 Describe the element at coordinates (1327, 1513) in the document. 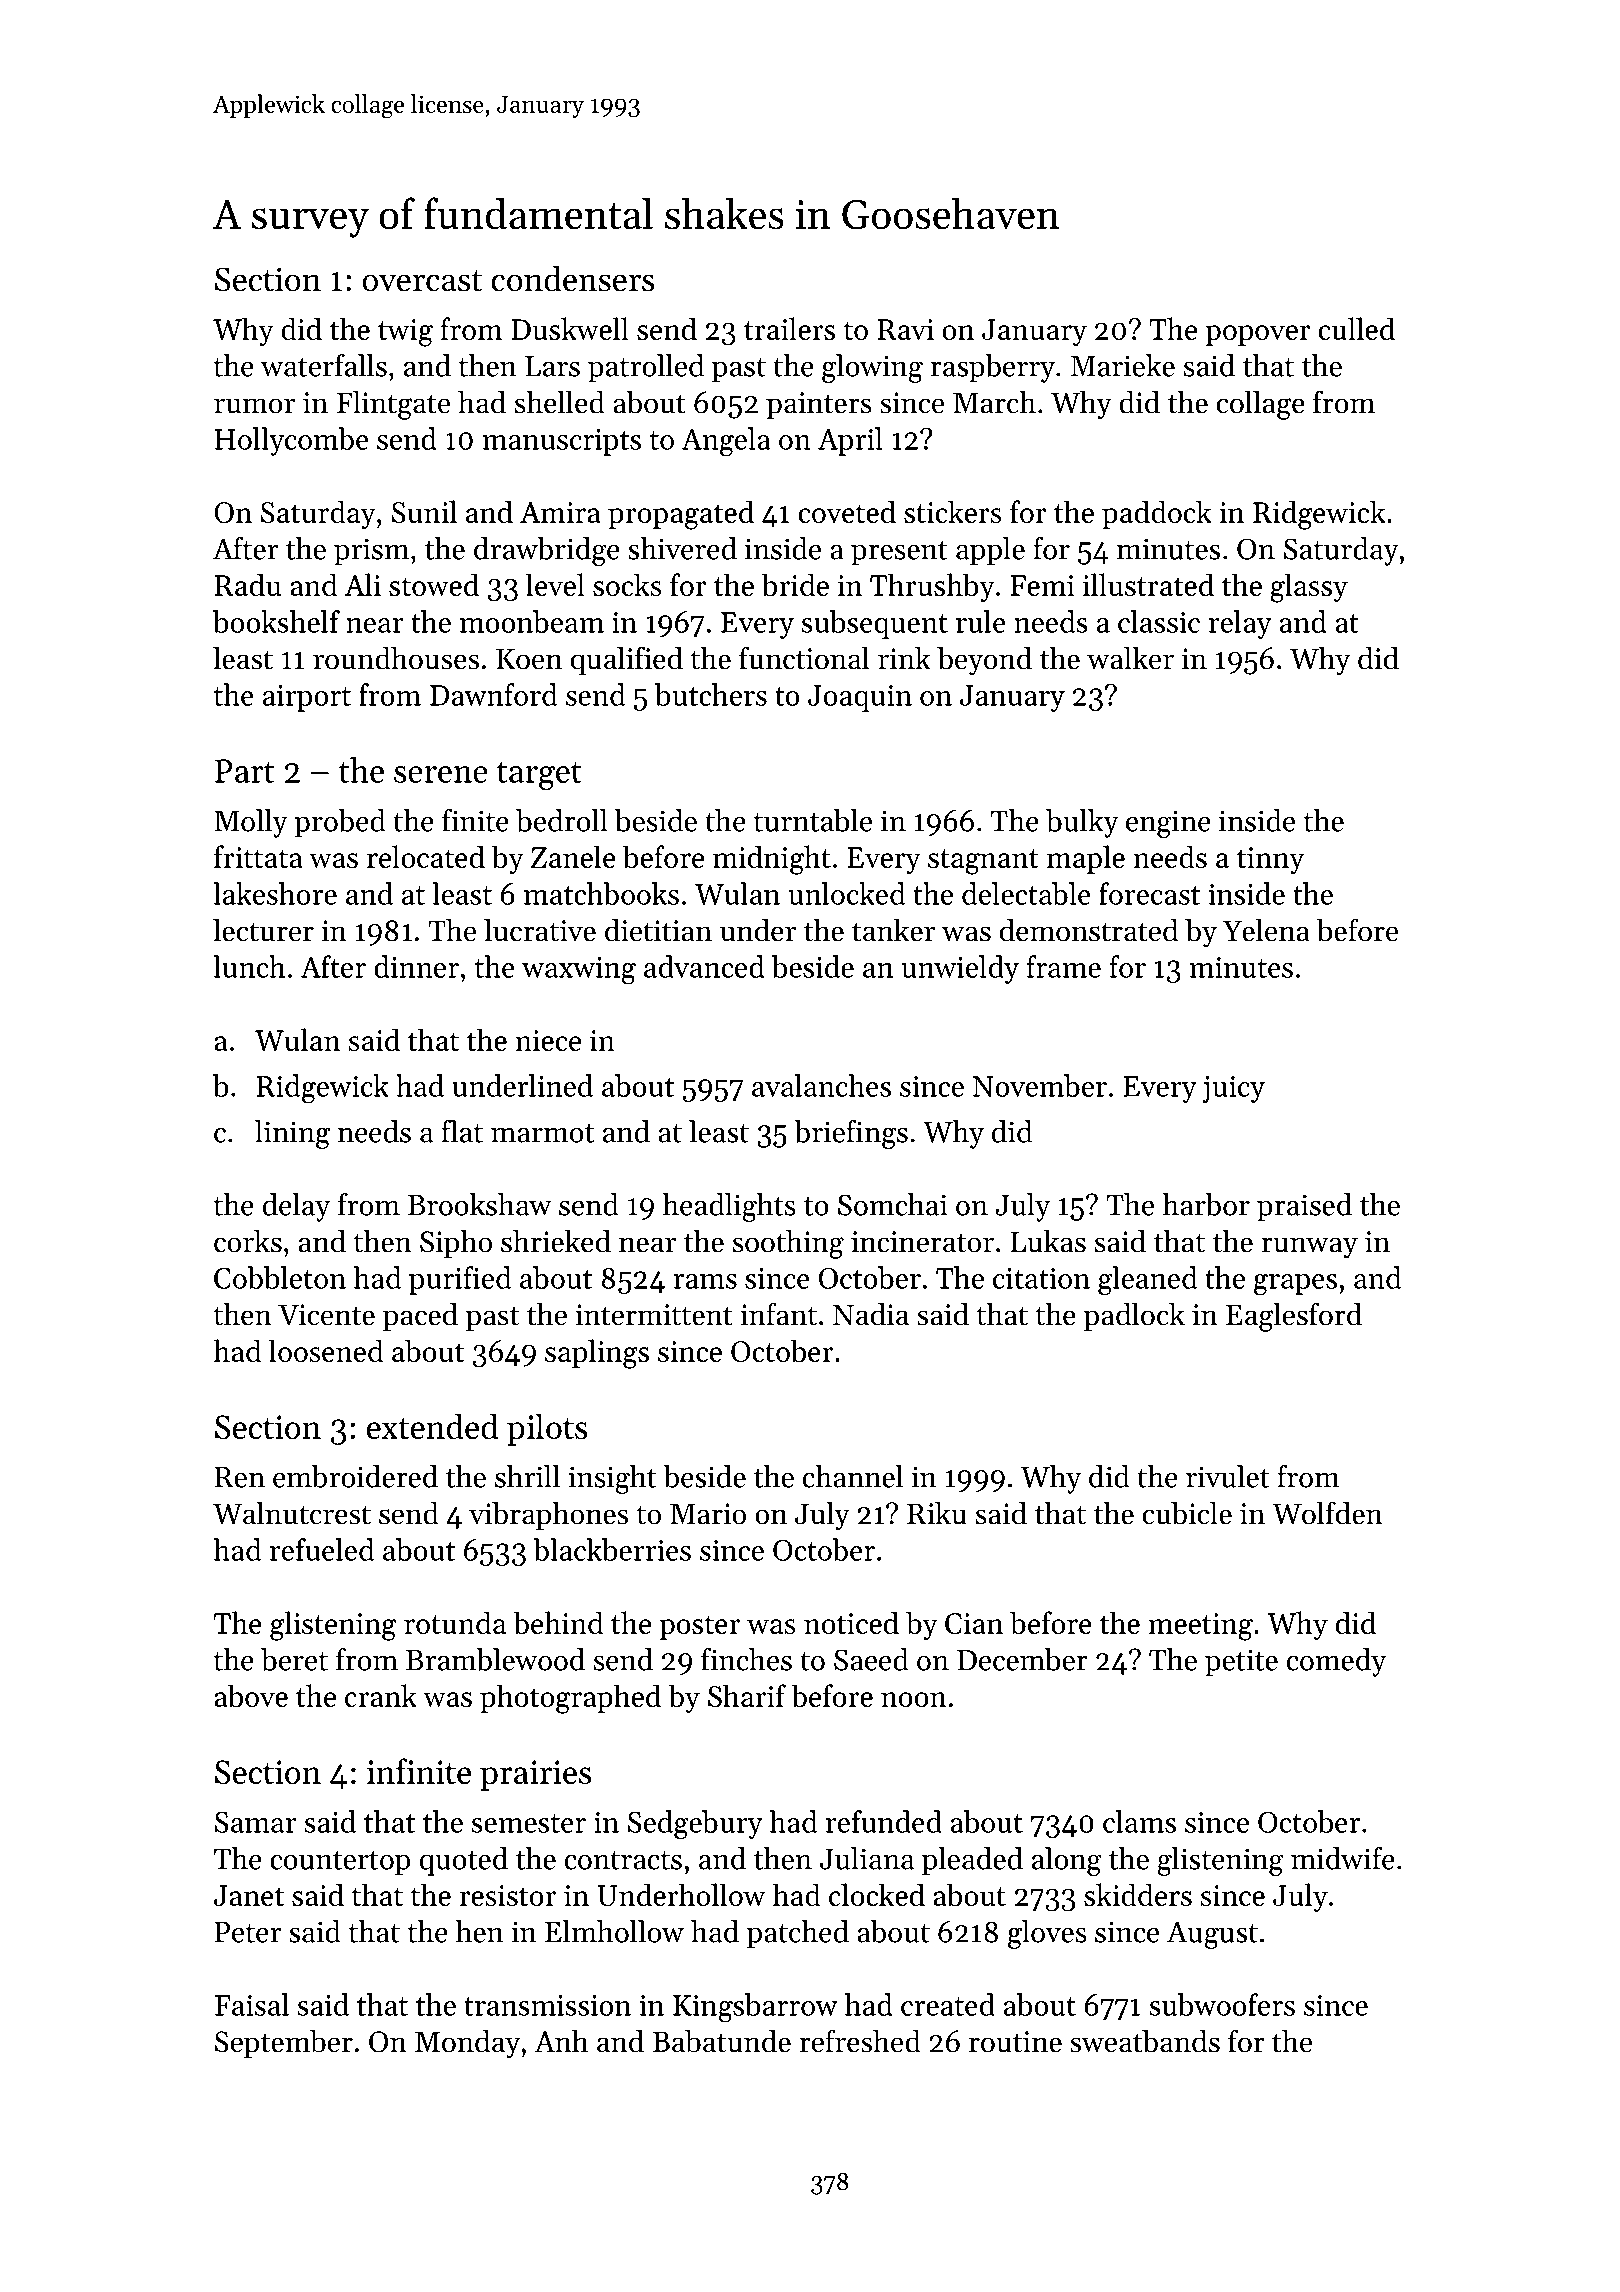

I see `Wolfden` at that location.
